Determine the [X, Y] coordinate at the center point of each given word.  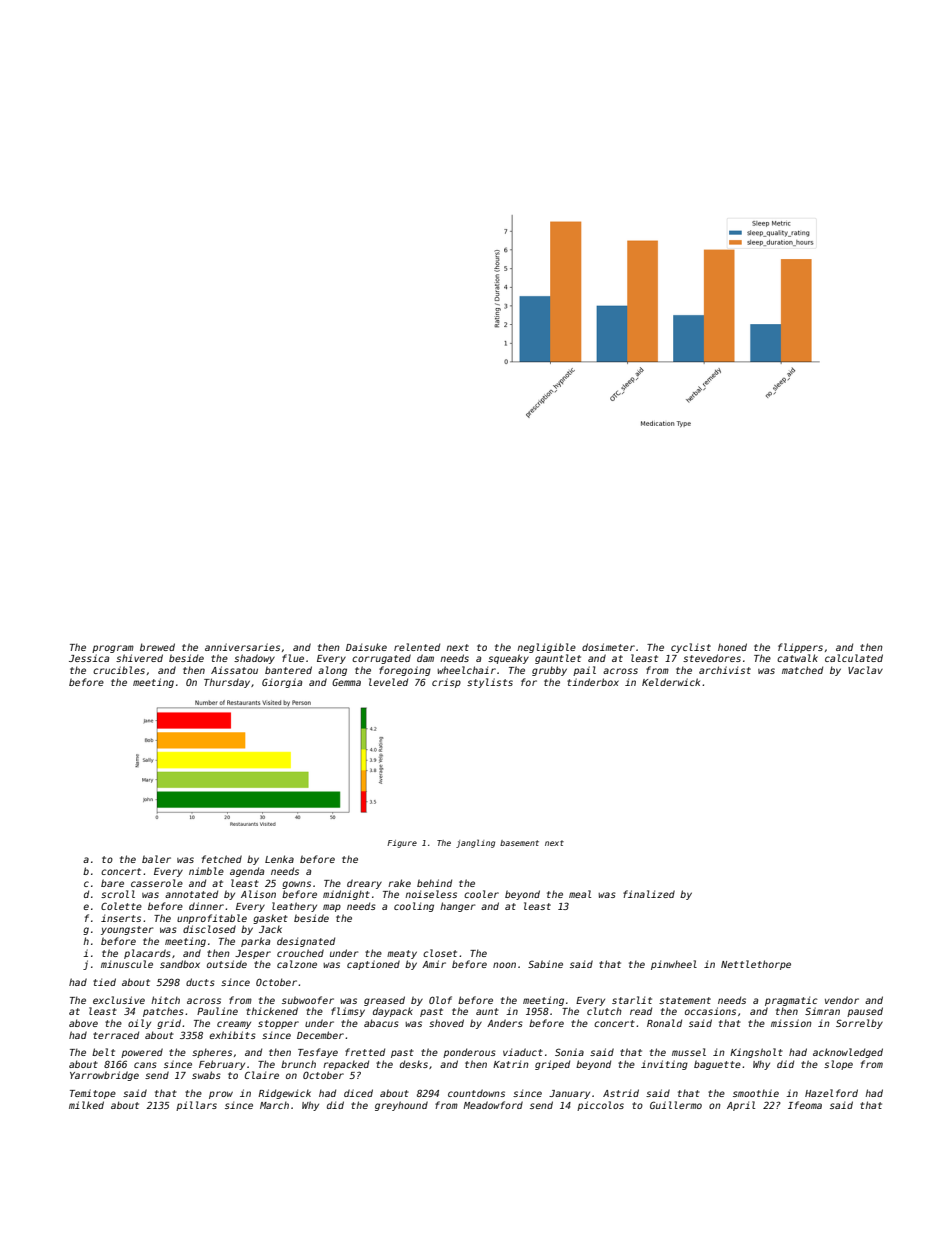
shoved [446, 1023]
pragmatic [791, 1001]
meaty [402, 954]
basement [519, 843]
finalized [649, 894]
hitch [165, 1000]
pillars [196, 1106]
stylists [490, 683]
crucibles [119, 670]
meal [580, 894]
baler [156, 859]
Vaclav [865, 670]
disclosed [209, 929]
